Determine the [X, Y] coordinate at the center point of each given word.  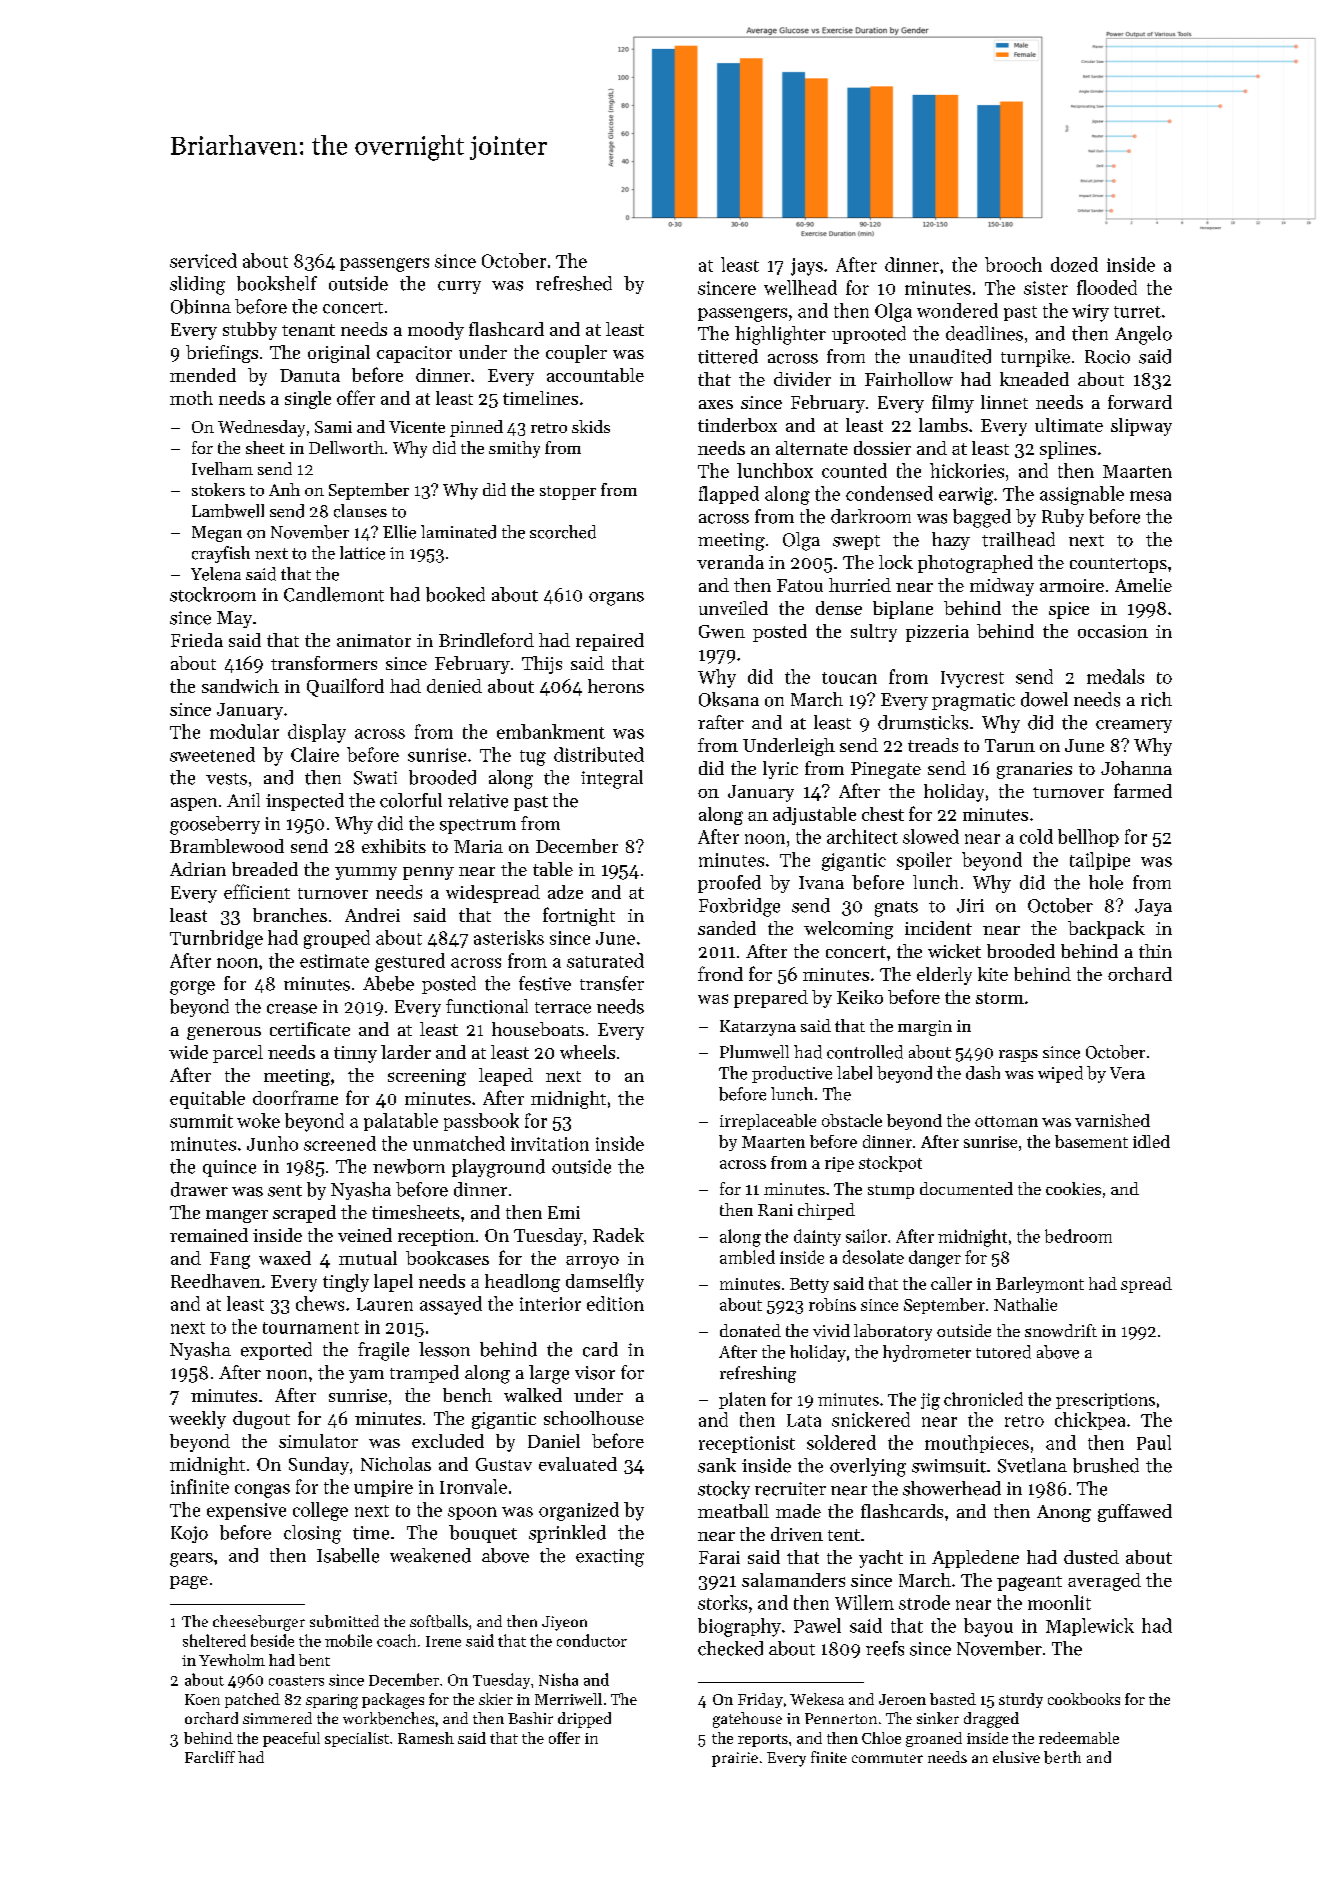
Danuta [310, 375]
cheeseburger [259, 1623]
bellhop [1088, 838]
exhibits [394, 846]
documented [966, 1188]
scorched [563, 532]
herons [616, 686]
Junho [272, 1143]
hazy [951, 541]
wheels [587, 1052]
